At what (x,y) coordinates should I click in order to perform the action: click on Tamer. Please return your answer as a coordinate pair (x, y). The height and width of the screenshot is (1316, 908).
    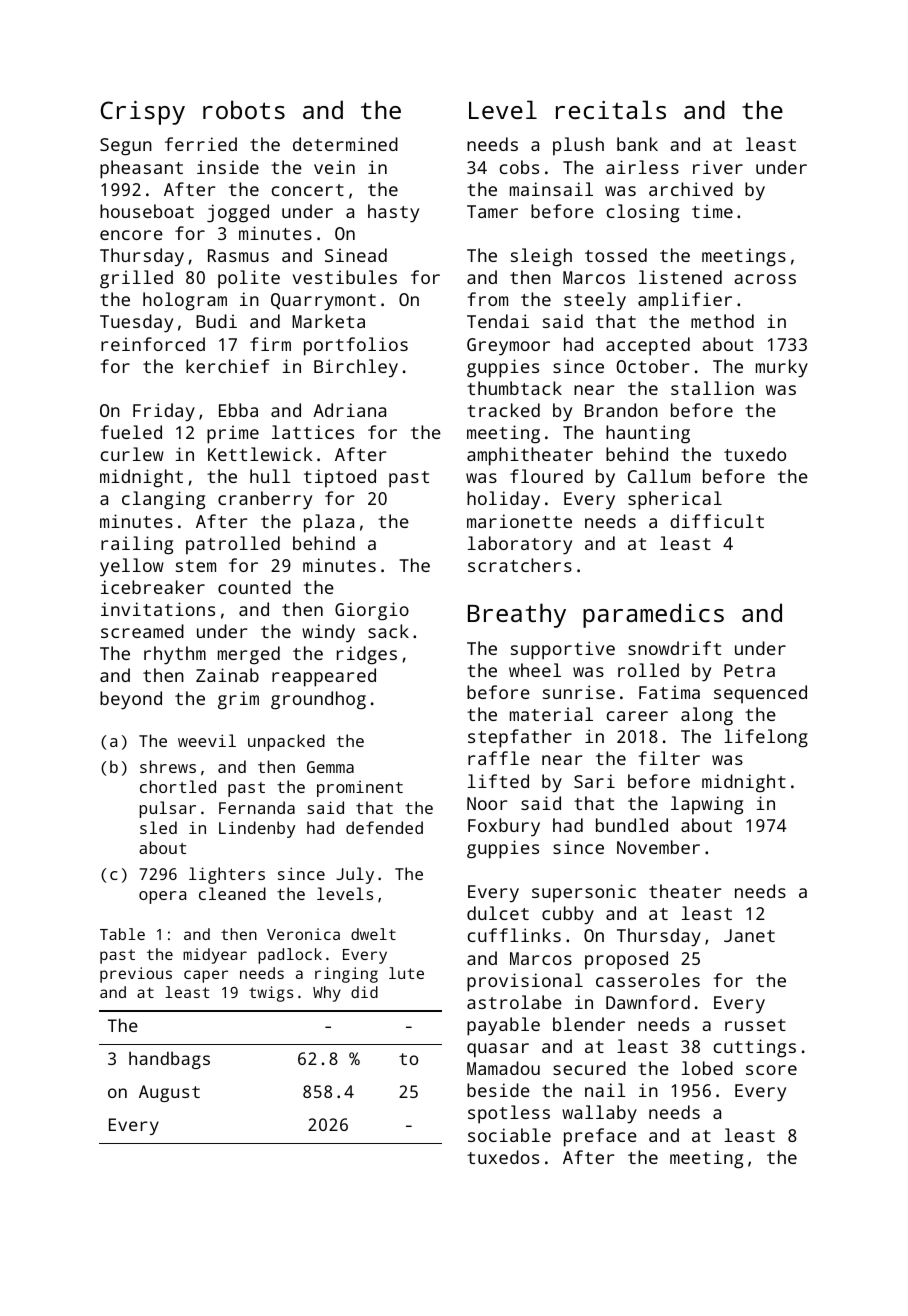
    Looking at the image, I should click on (492, 211).
